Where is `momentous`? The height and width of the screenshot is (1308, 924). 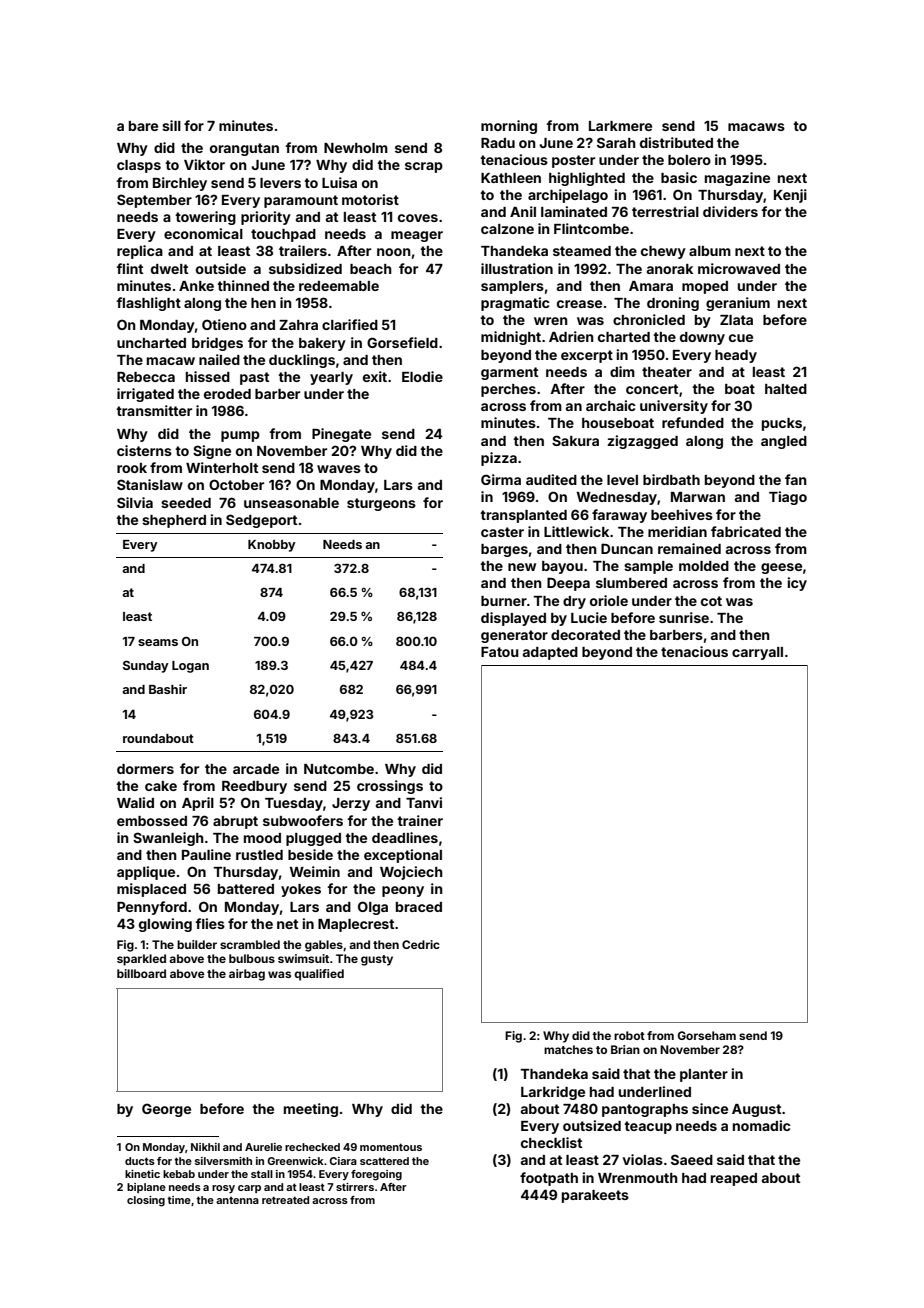
momentous is located at coordinates (391, 1147).
